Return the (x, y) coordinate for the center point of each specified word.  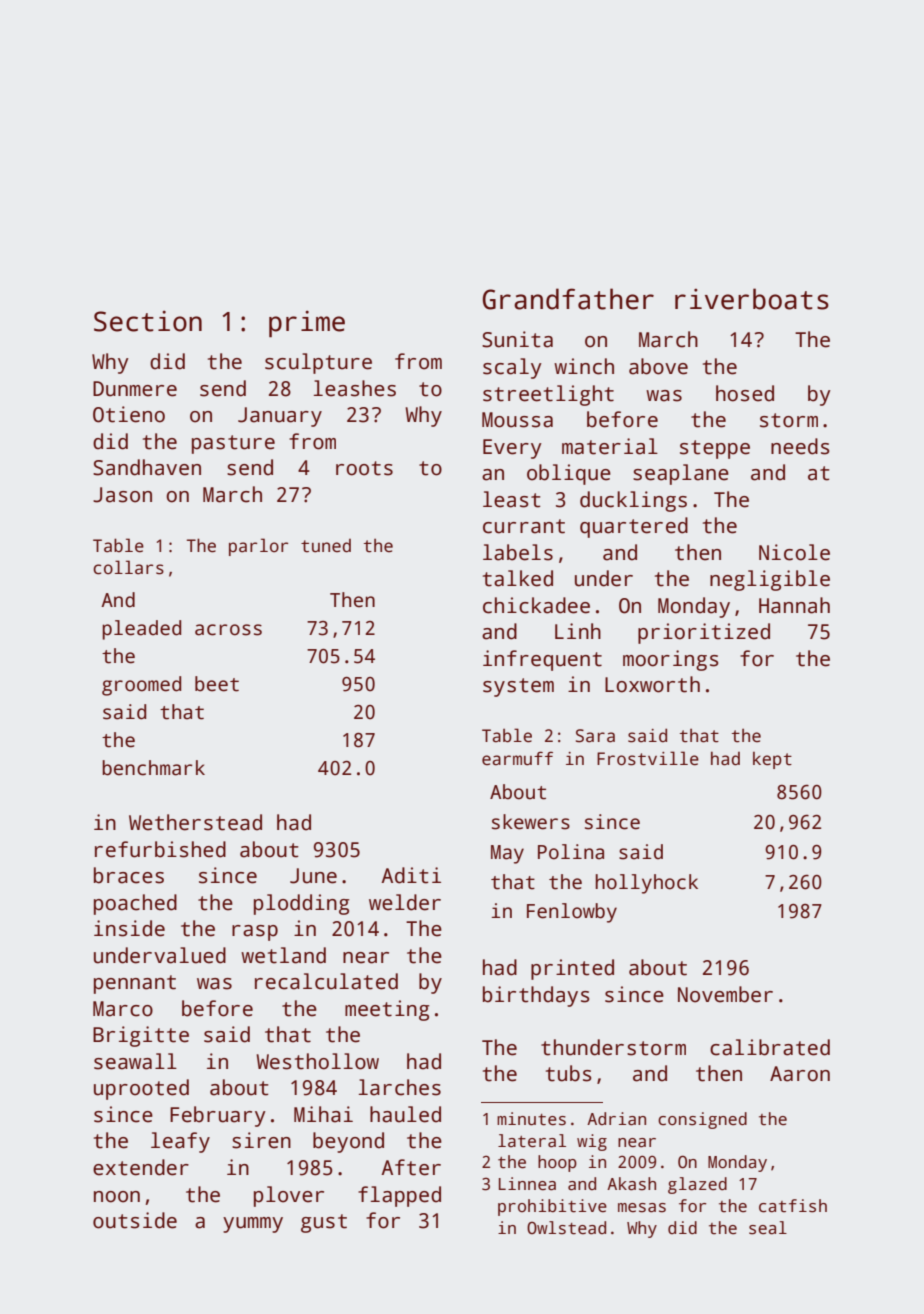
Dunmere (135, 389)
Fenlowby (572, 913)
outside (135, 1220)
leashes (355, 388)
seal (768, 1228)
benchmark (153, 768)
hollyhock (646, 884)
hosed (745, 393)
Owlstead (566, 1228)
